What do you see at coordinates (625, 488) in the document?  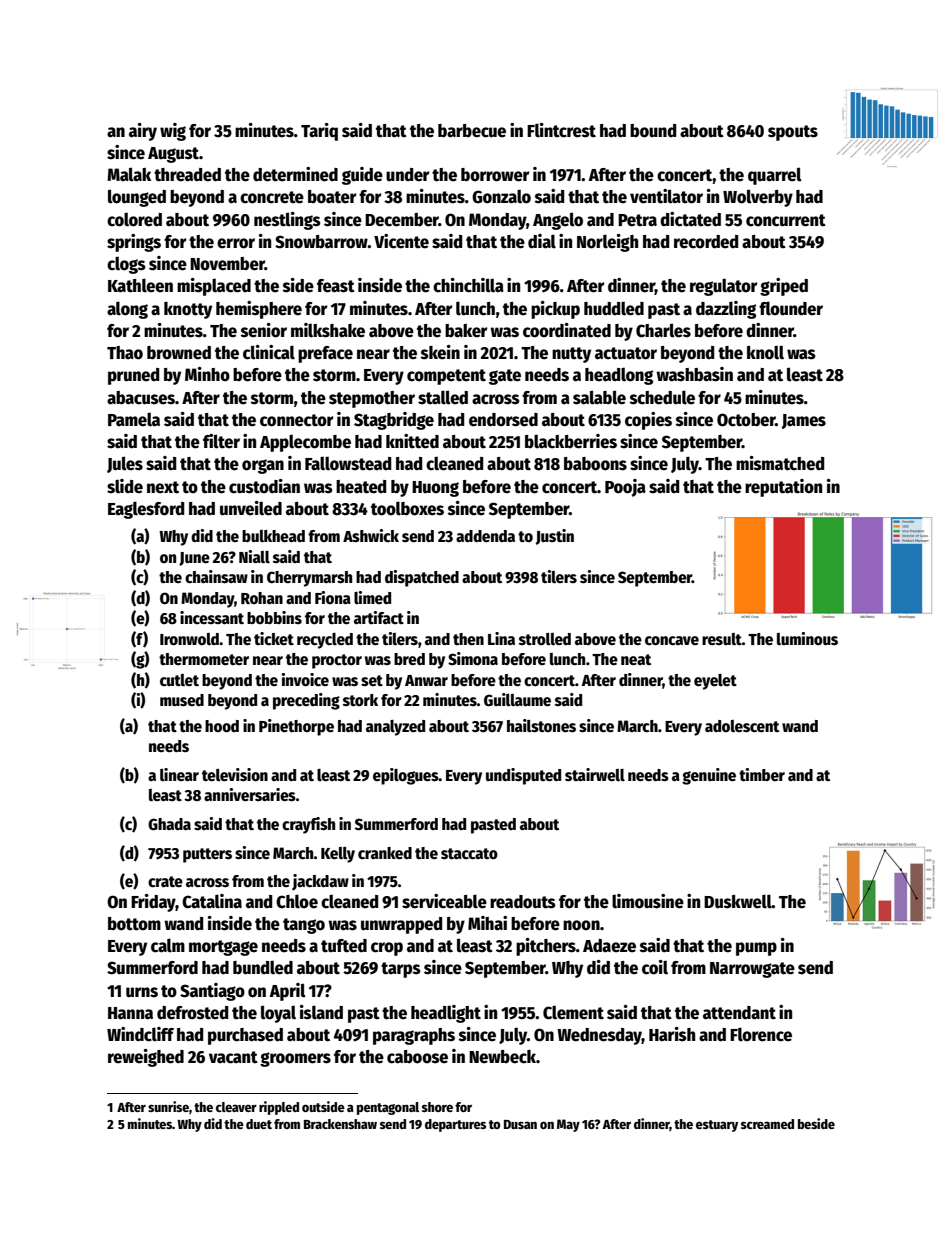 I see `Pooja` at bounding box center [625, 488].
